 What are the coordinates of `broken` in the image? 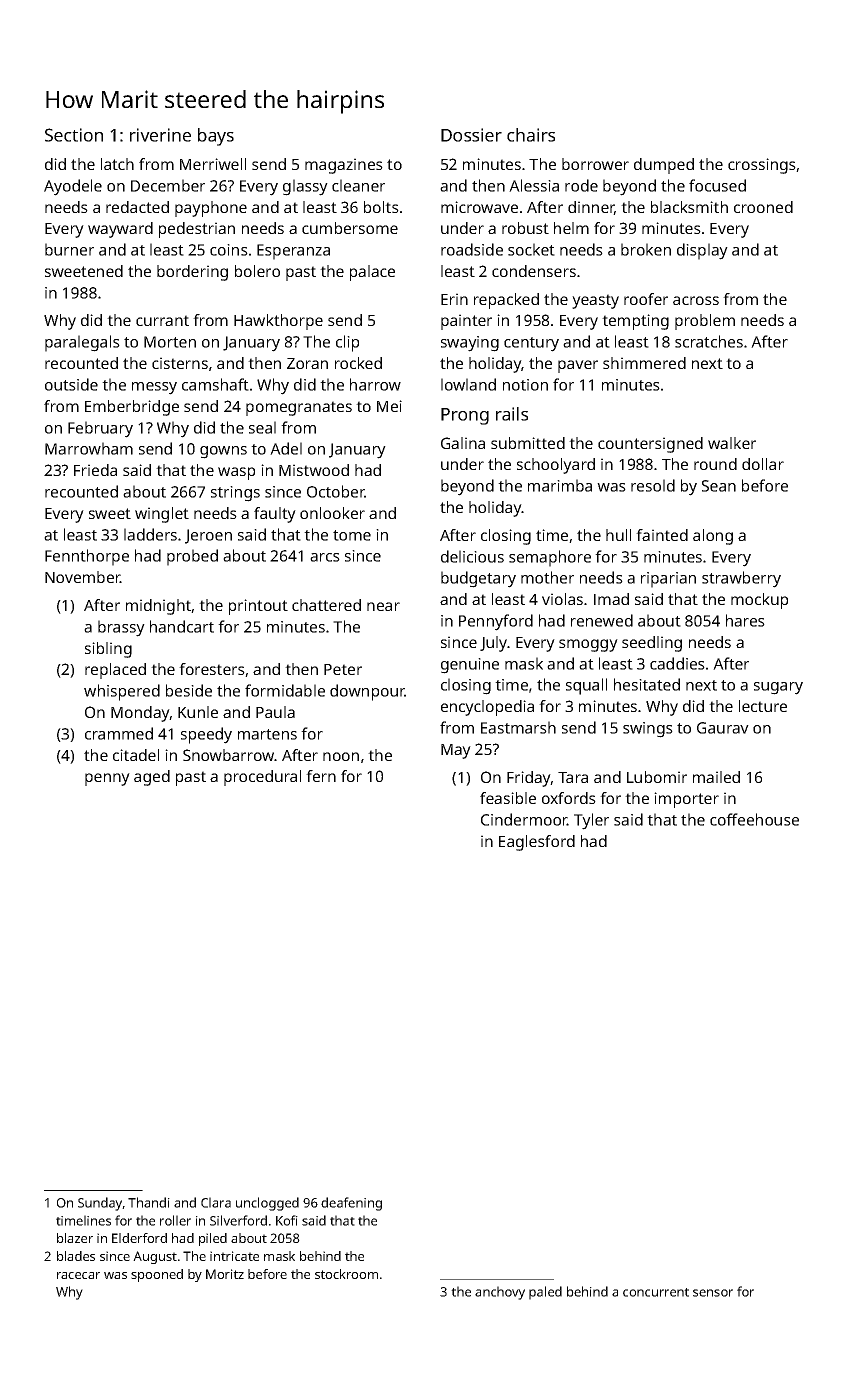 It's located at (646, 249).
